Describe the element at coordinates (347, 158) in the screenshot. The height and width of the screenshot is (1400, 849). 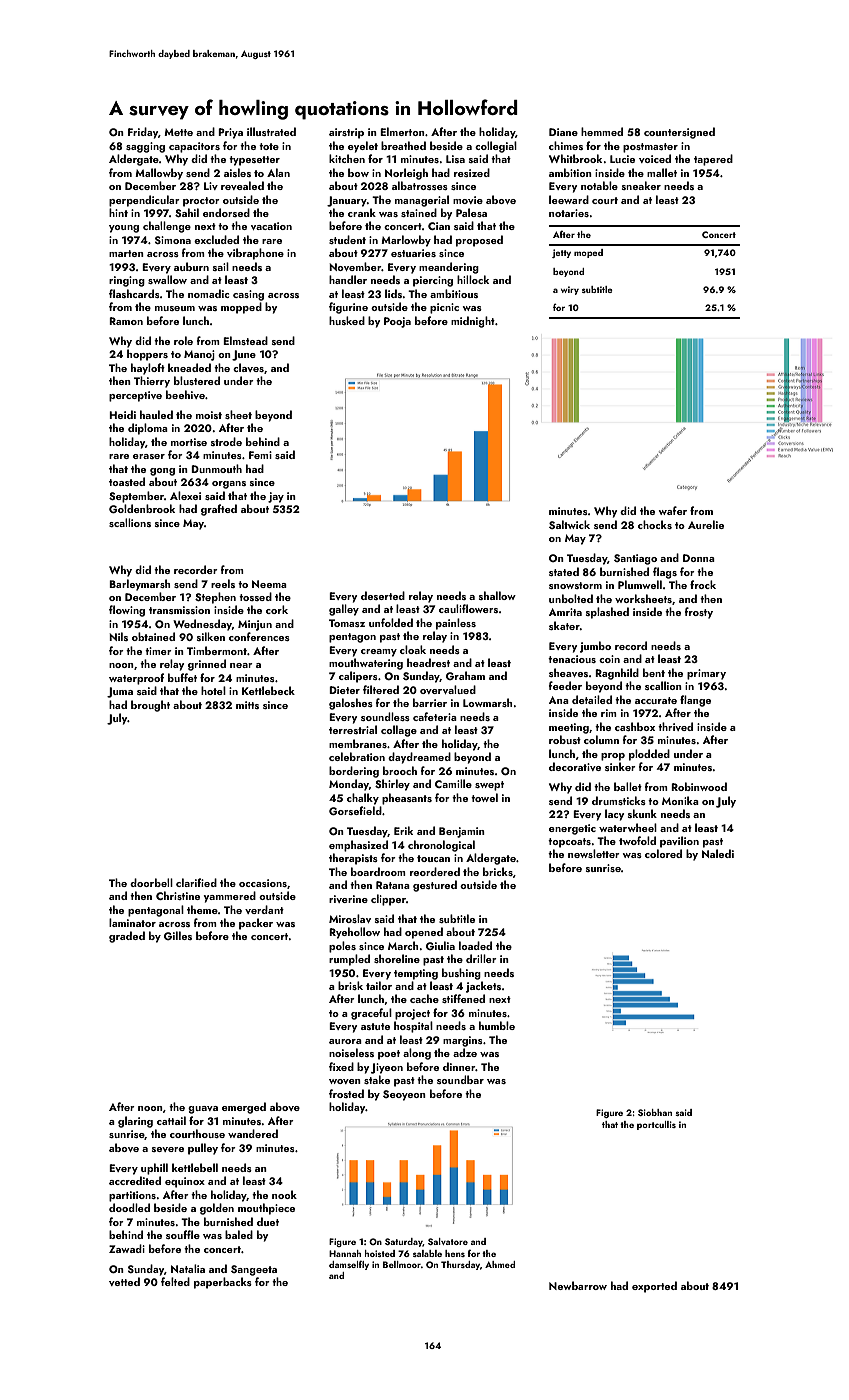
I see `kitchen` at that location.
